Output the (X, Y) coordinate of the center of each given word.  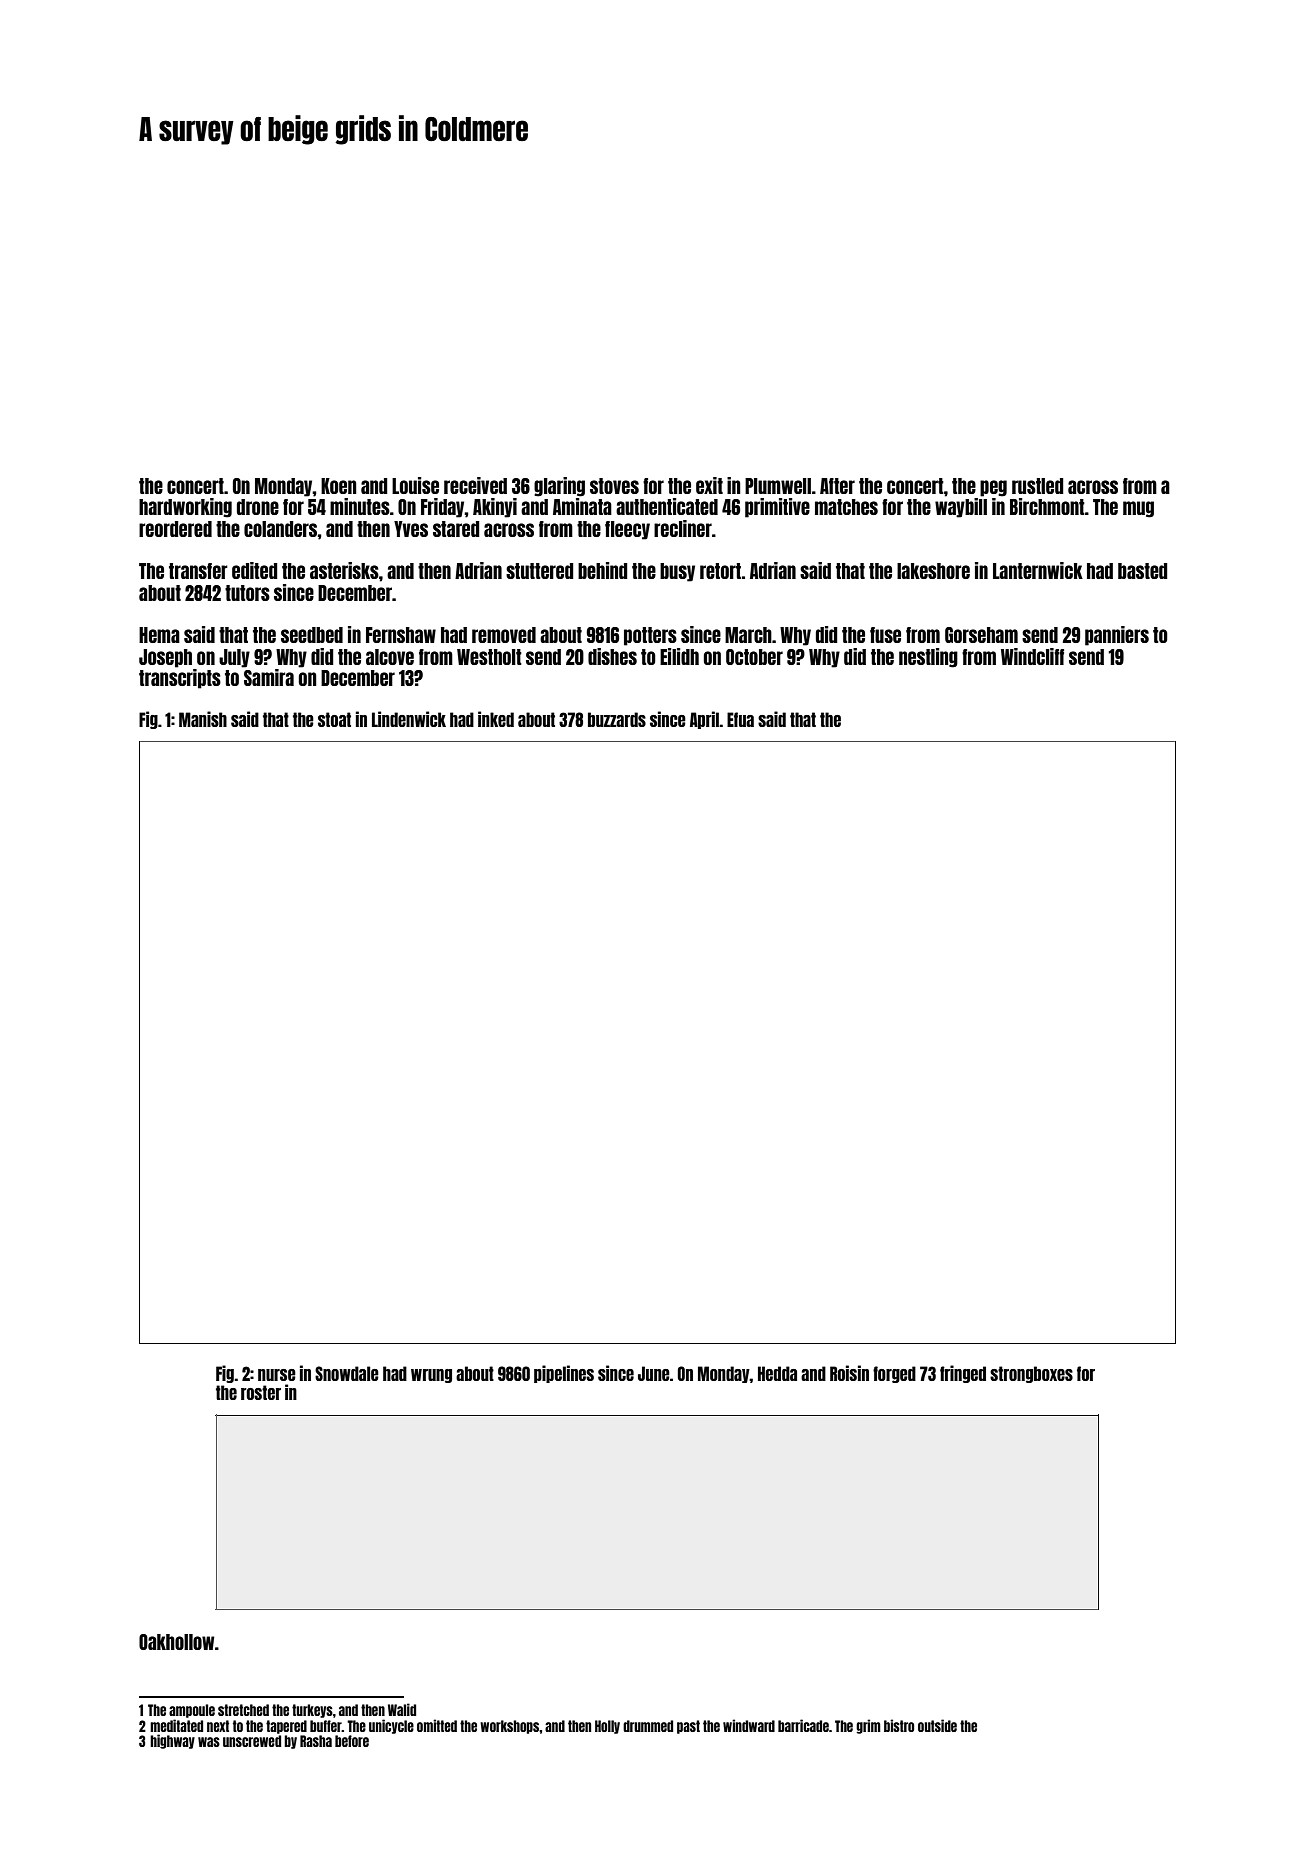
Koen (339, 486)
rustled (1038, 486)
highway (172, 1741)
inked (496, 719)
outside (937, 1725)
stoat (334, 719)
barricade (803, 1725)
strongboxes (1031, 1374)
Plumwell (778, 486)
